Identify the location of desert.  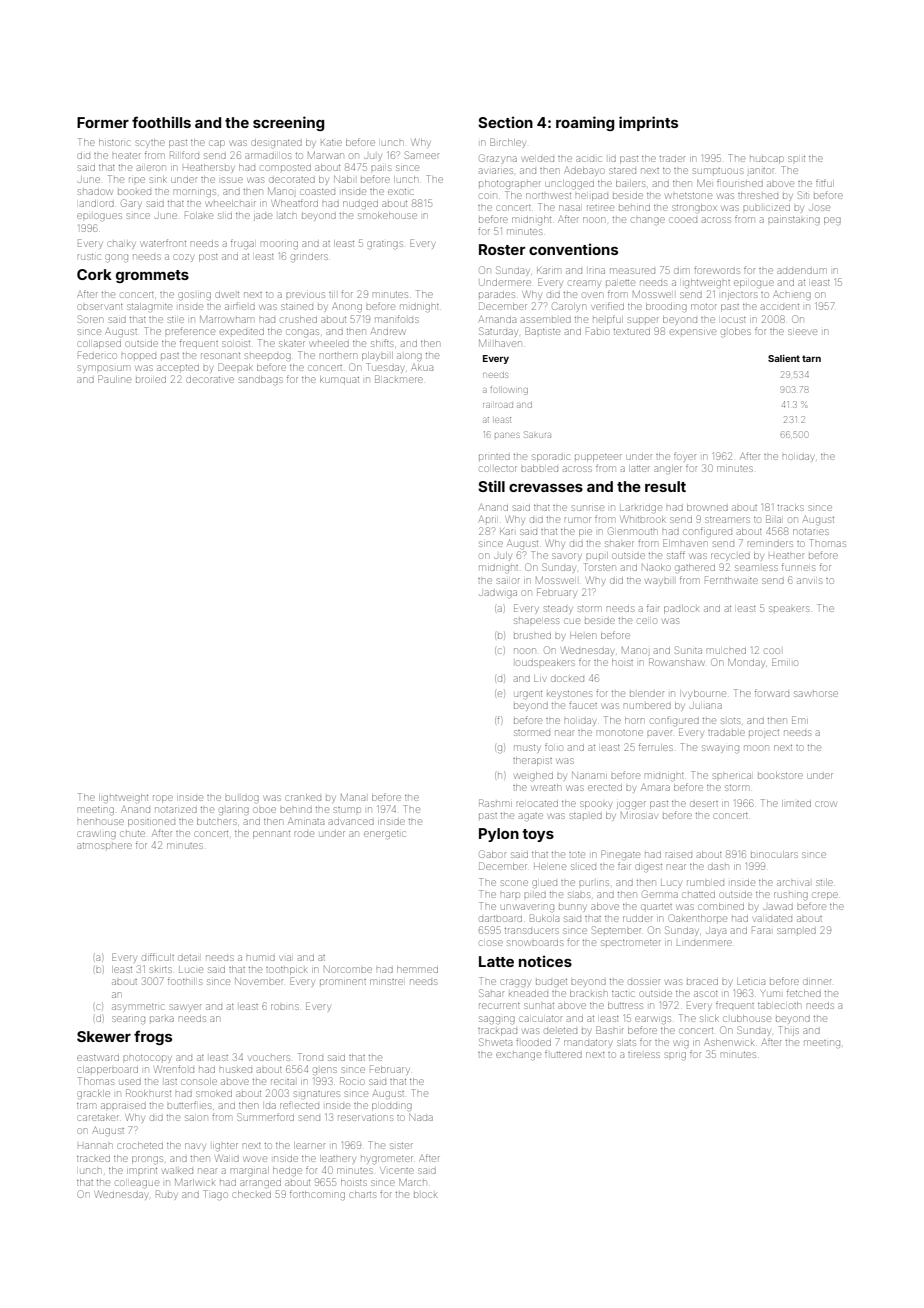
(704, 804).
